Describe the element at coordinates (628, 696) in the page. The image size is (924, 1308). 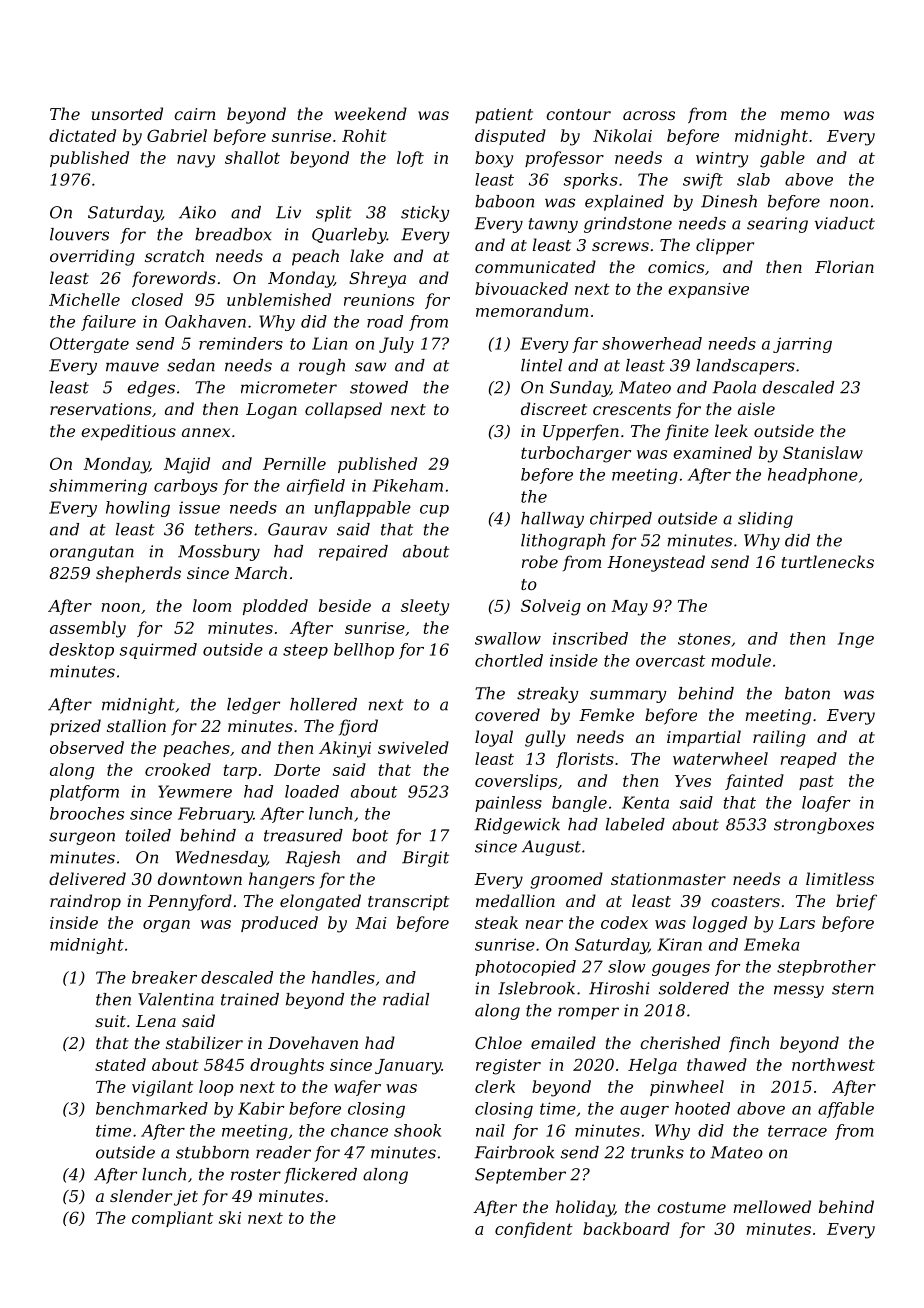
I see `summary` at that location.
